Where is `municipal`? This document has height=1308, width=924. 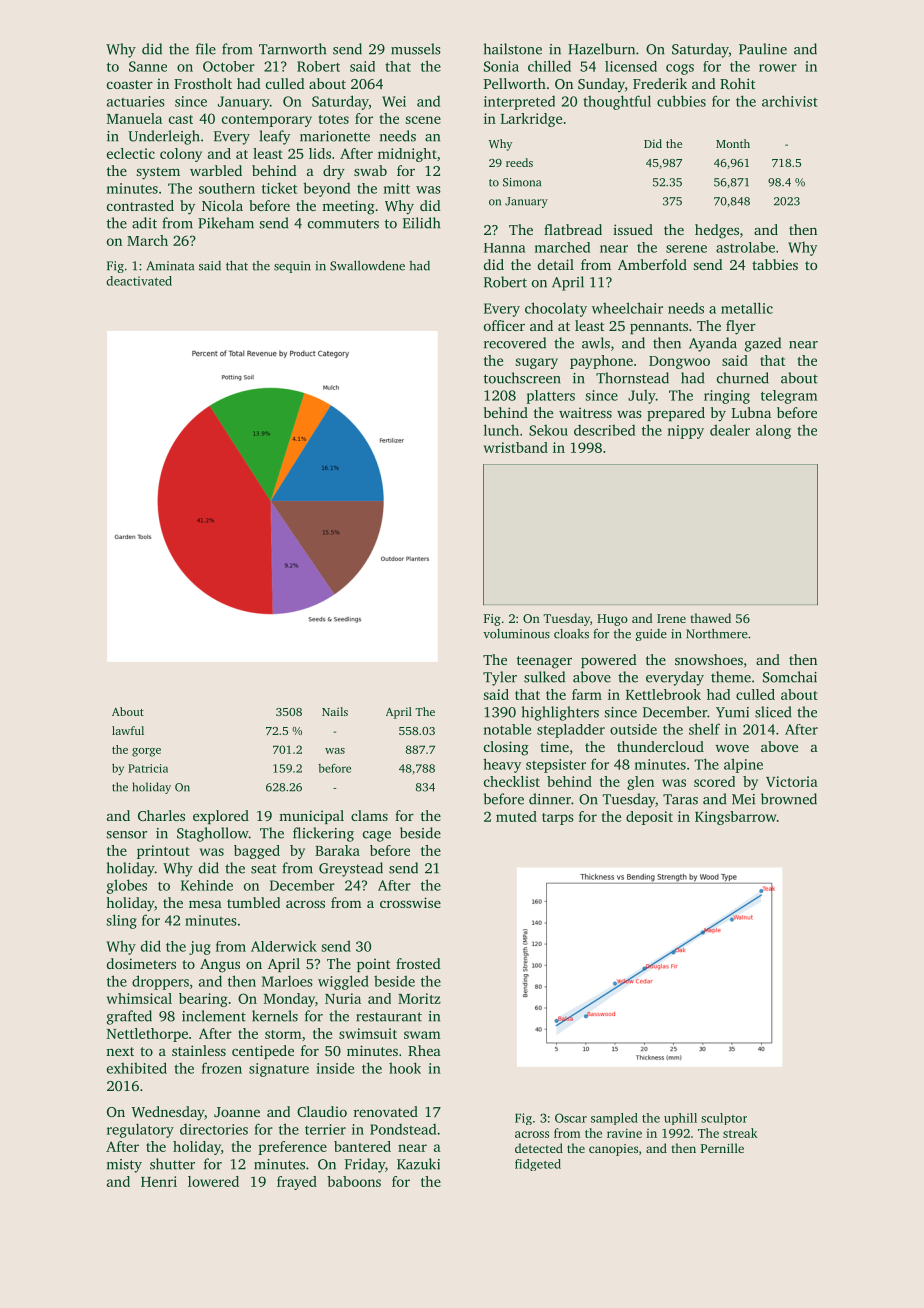 municipal is located at coordinates (311, 817).
